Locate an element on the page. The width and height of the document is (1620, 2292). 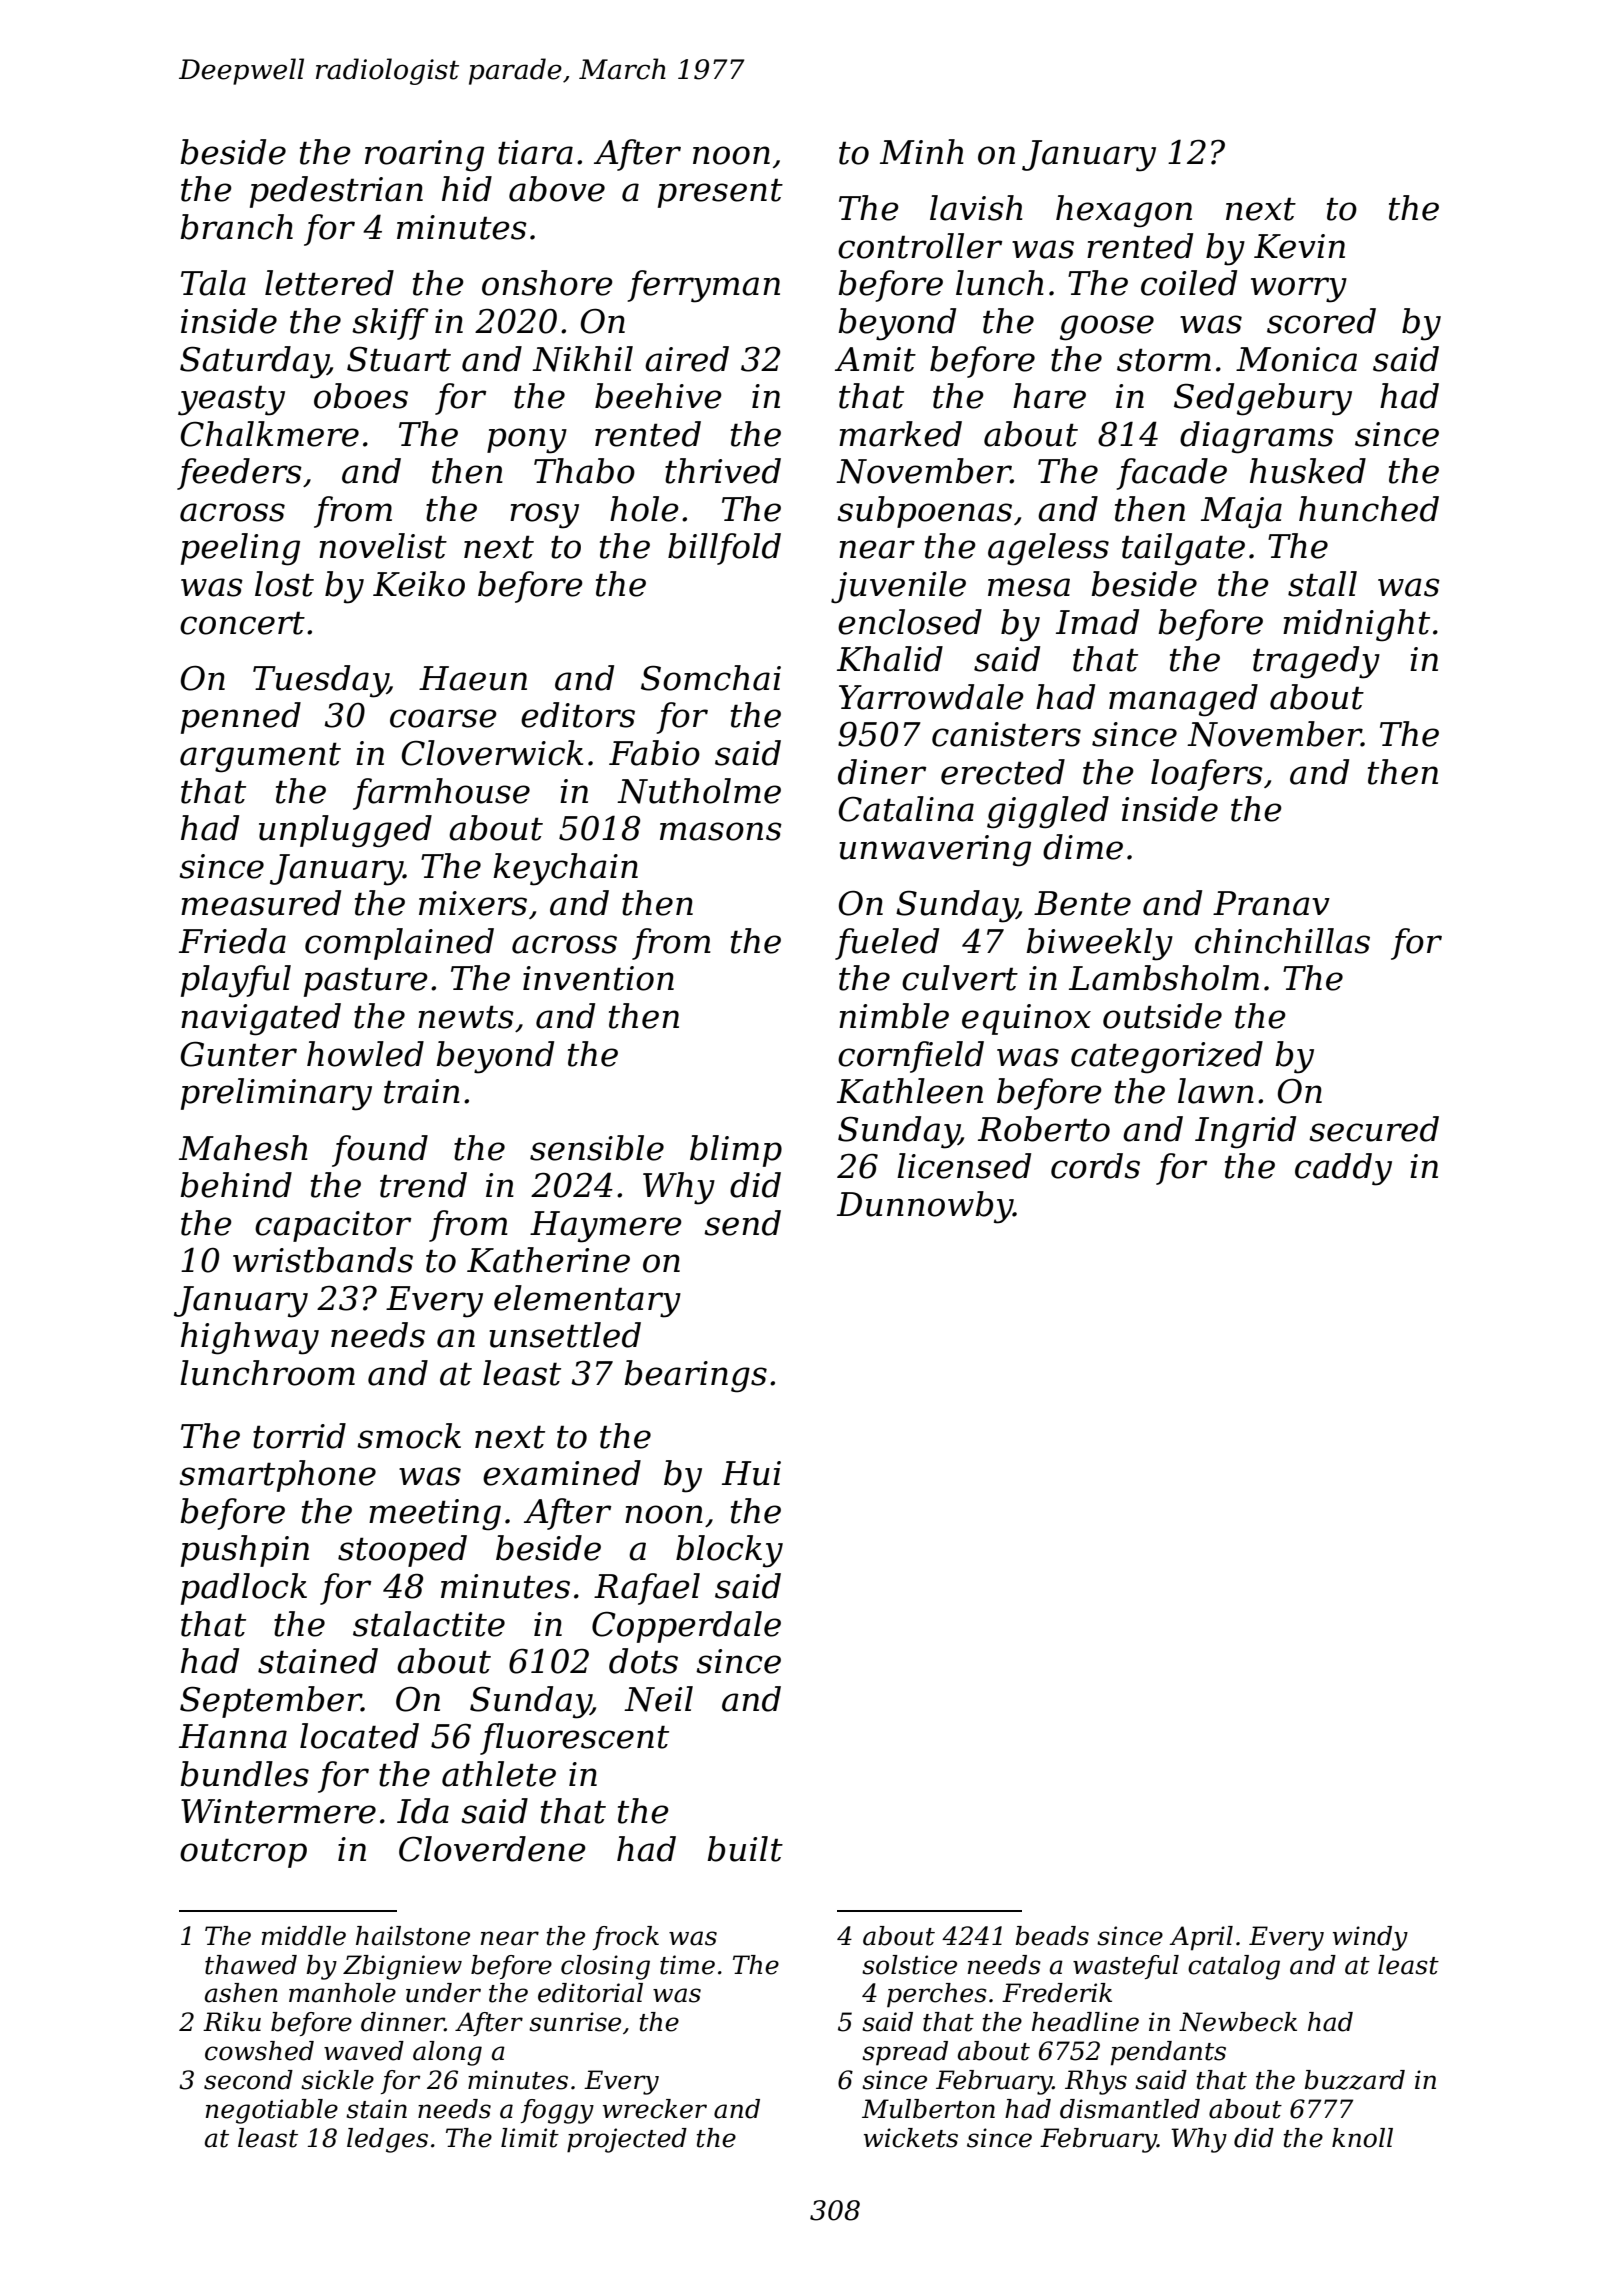
invention is located at coordinates (598, 978).
